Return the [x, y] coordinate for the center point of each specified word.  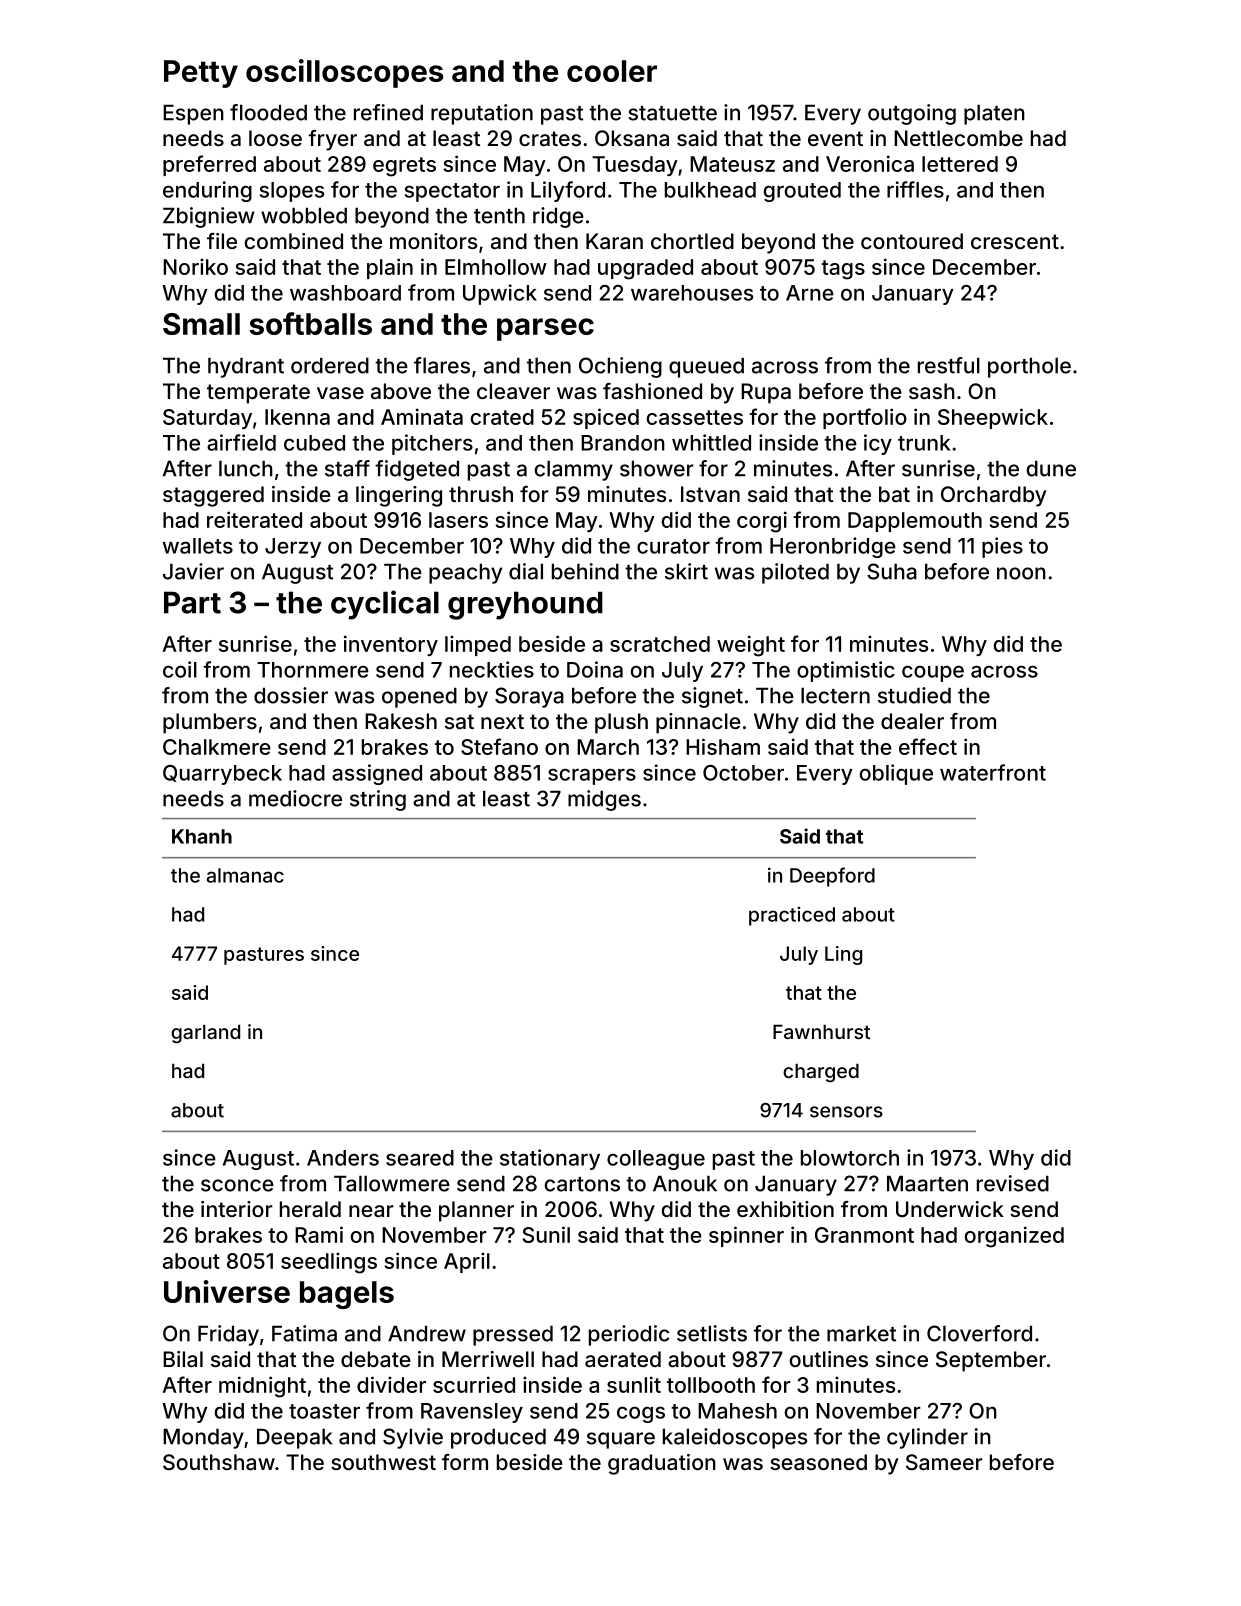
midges [604, 800]
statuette [672, 113]
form [465, 1462]
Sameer [944, 1462]
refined [388, 112]
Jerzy [293, 548]
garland [205, 1033]
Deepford [832, 877]
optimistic [846, 671]
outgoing [912, 114]
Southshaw [219, 1462]
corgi [762, 522]
